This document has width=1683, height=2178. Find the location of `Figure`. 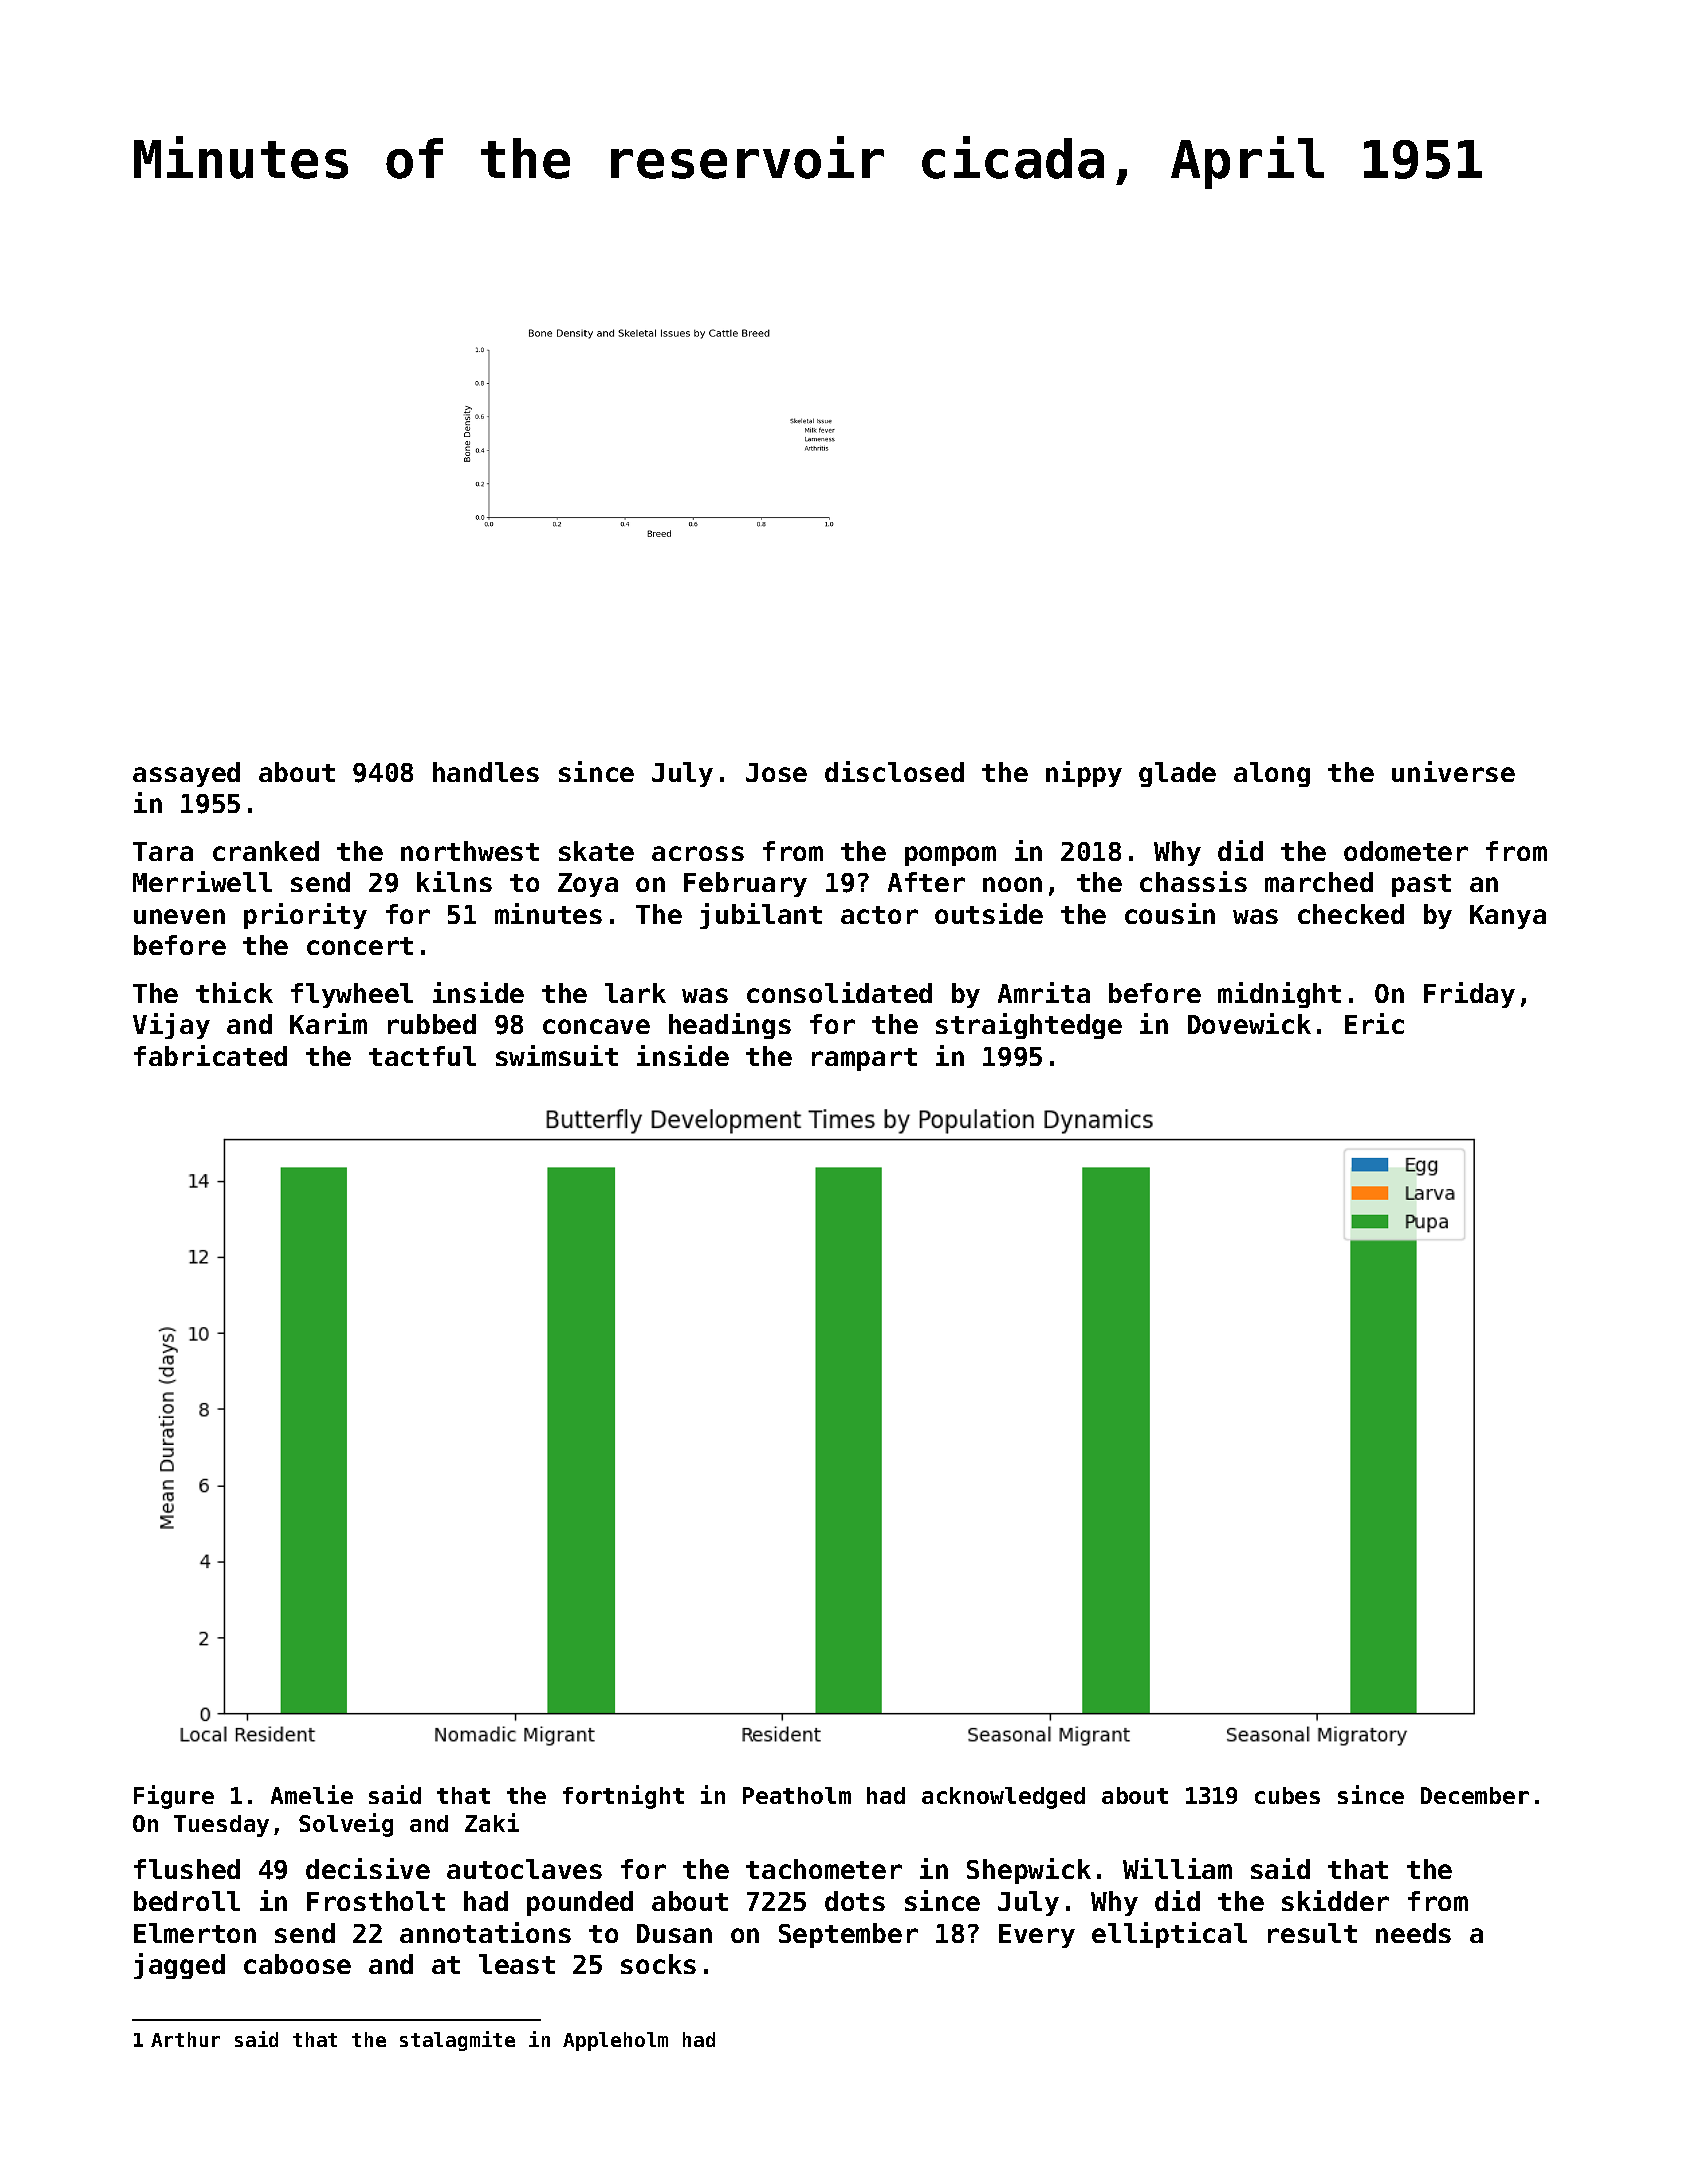

Figure is located at coordinates (174, 1797).
